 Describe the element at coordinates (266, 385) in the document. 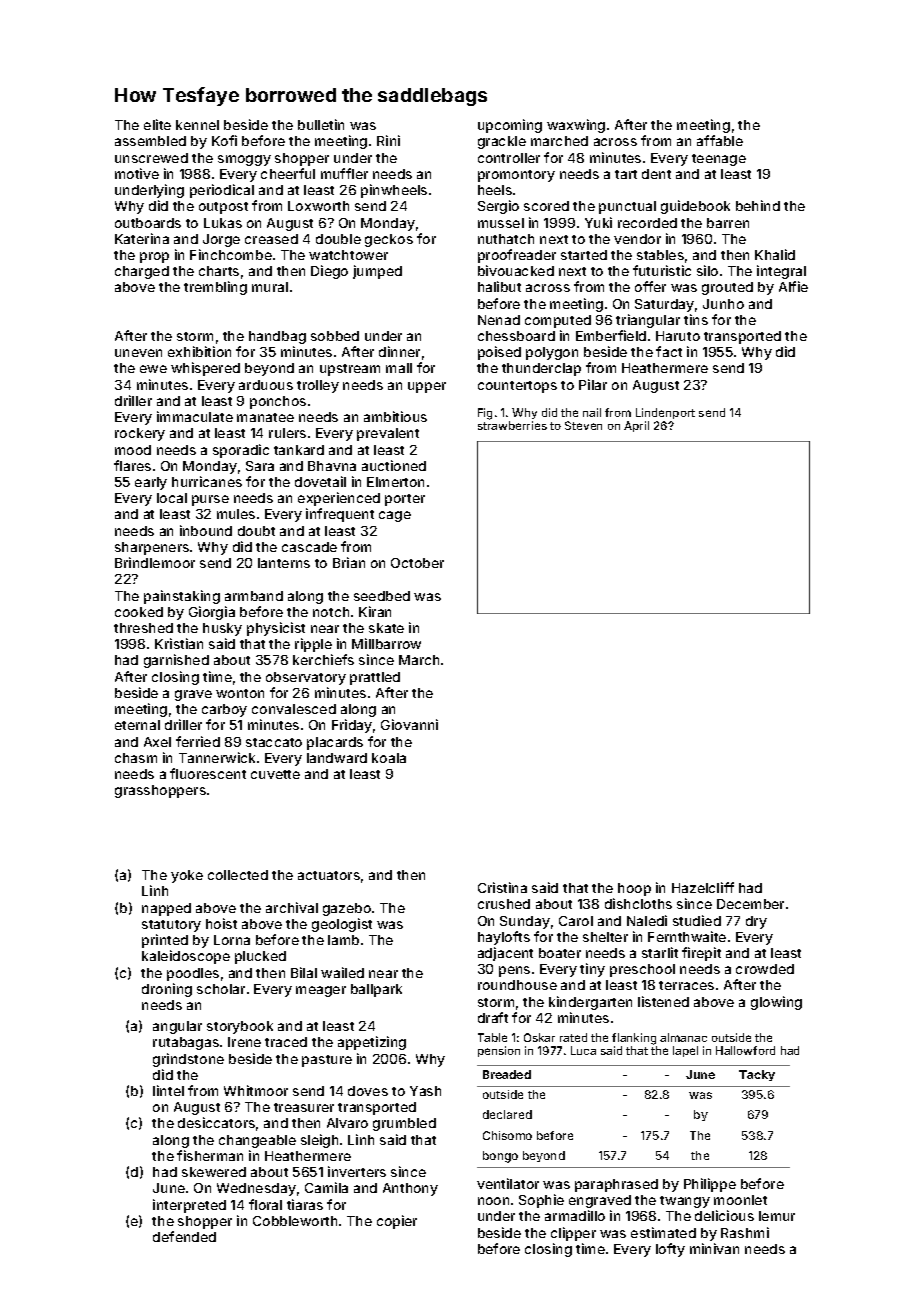

I see `arduous` at that location.
